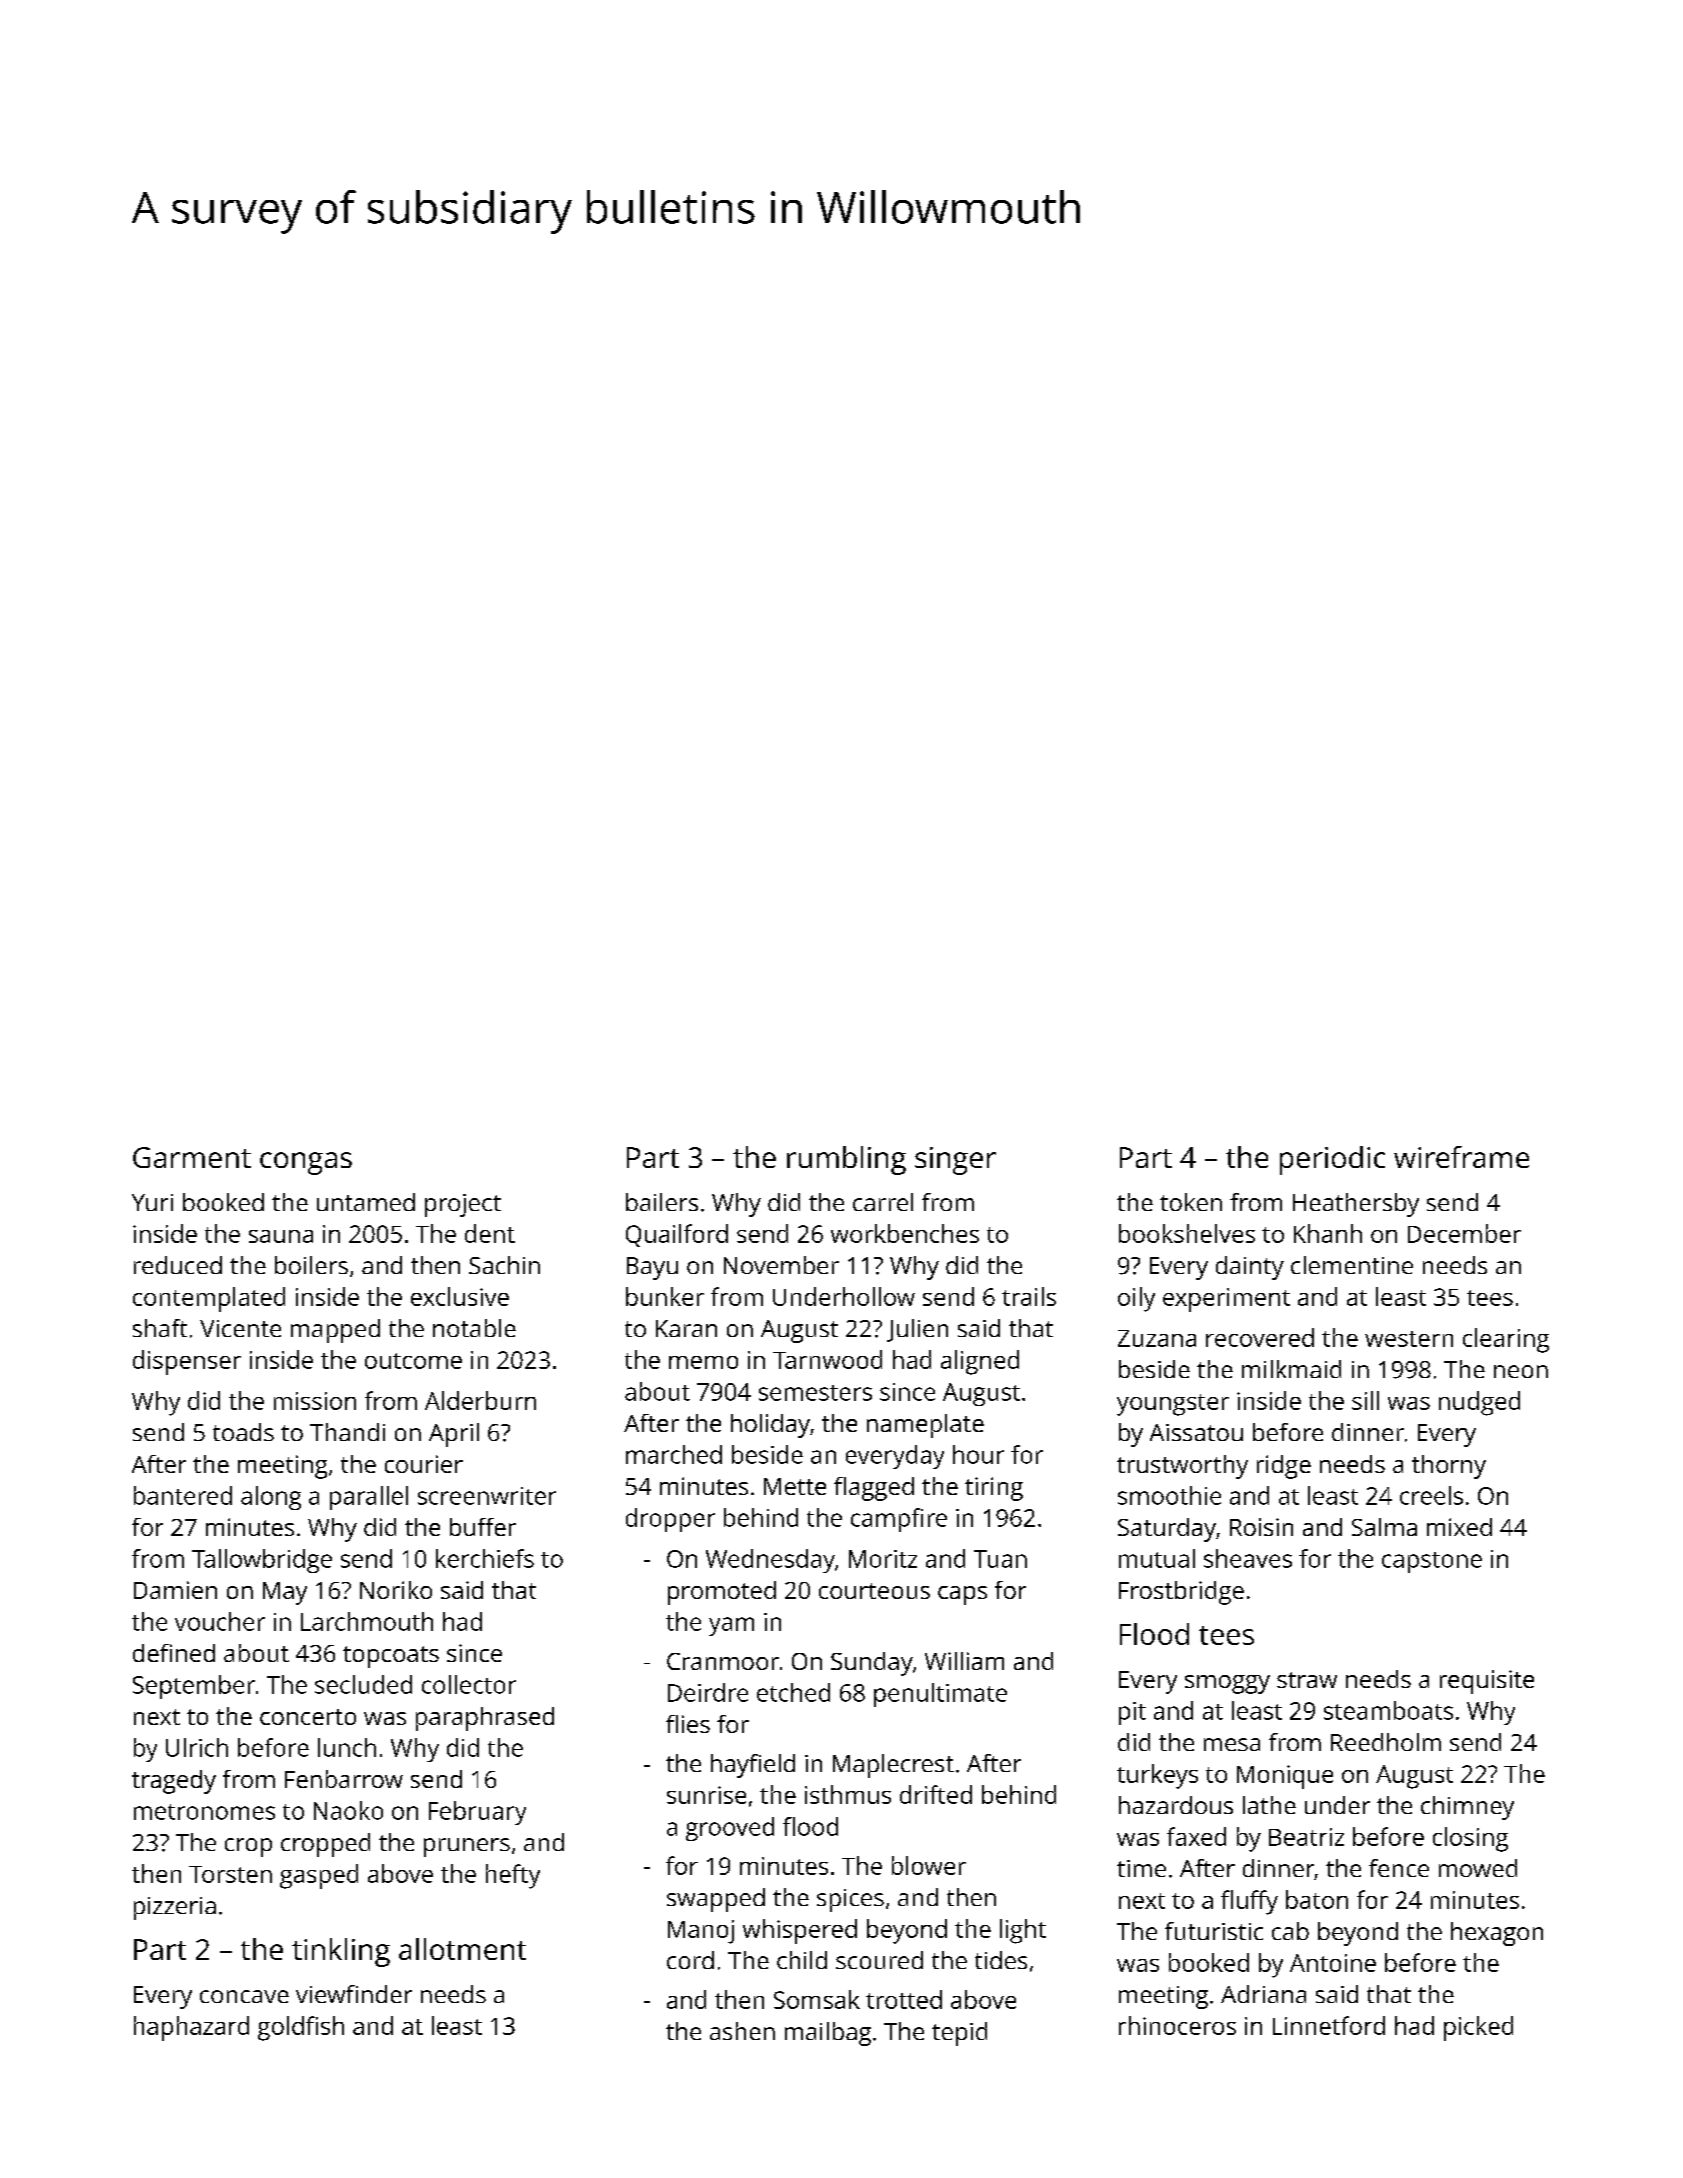 This page has width=1683, height=2178. Describe the element at coordinates (281, 1236) in the page. I see `sauna` at that location.
